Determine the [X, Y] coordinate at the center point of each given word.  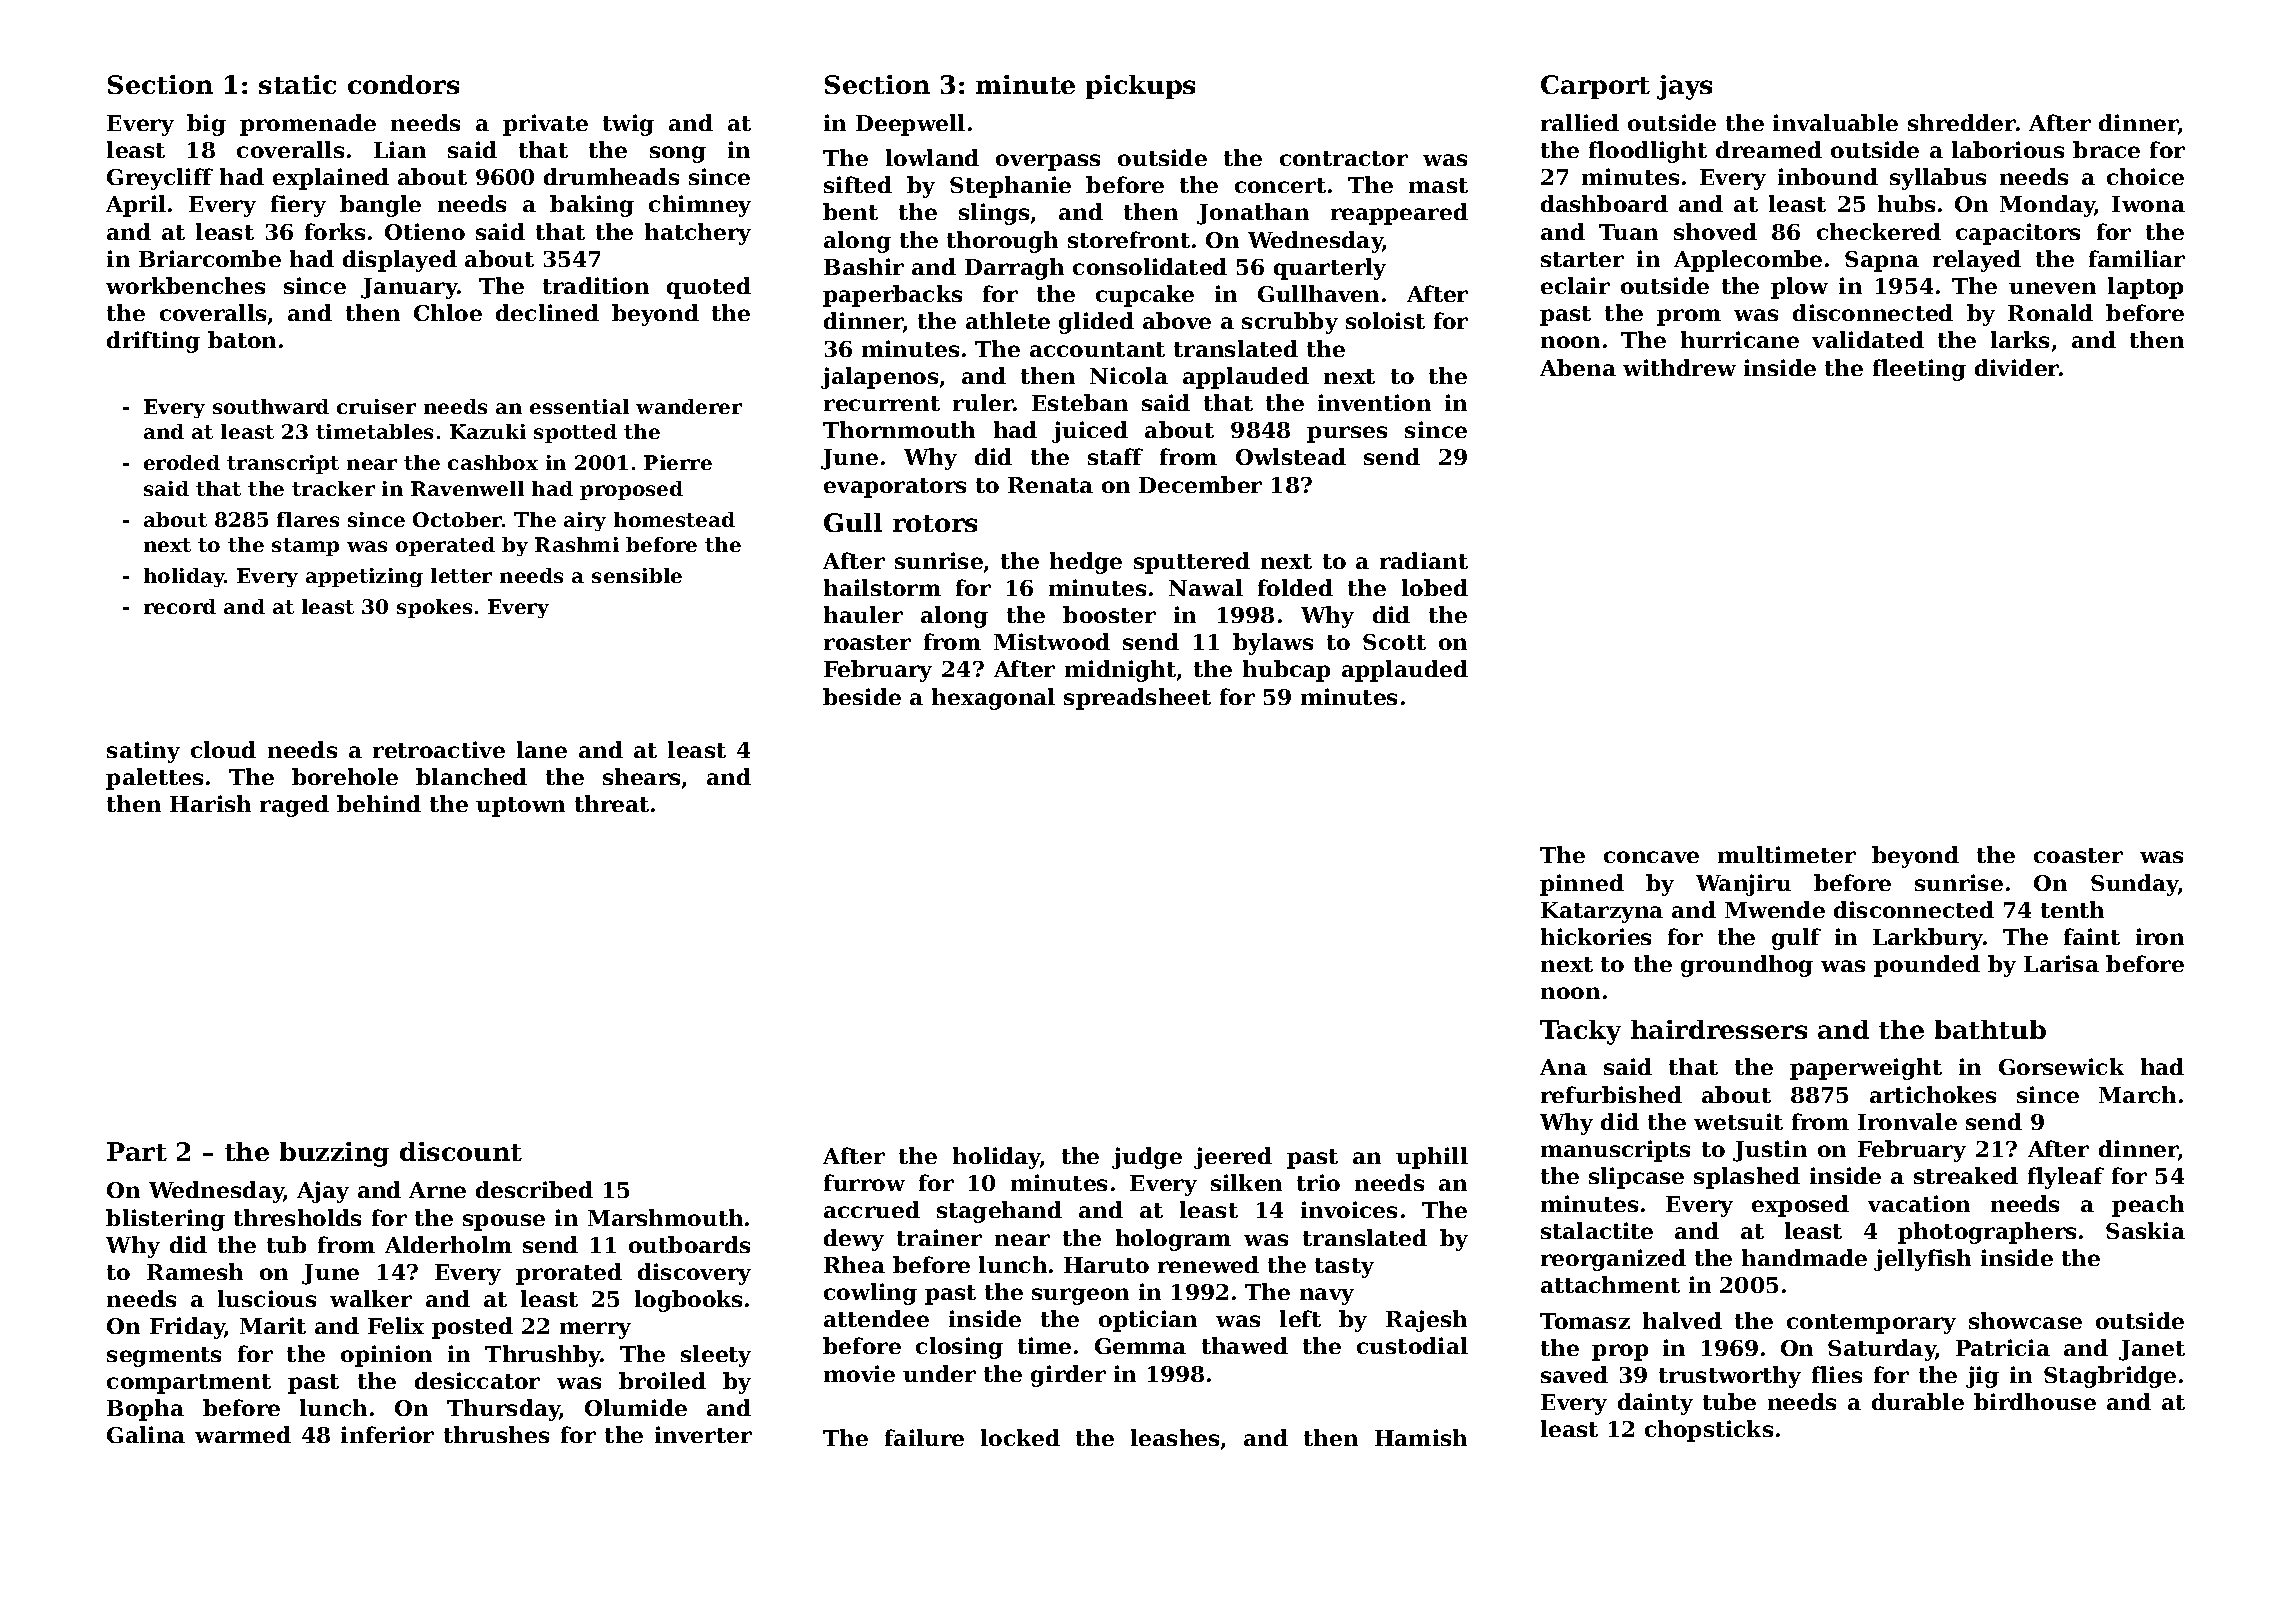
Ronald [2050, 312]
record [180, 606]
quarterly [1330, 269]
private [545, 125]
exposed [1800, 1206]
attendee [876, 1318]
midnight [1120, 671]
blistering [165, 1220]
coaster [2078, 855]
